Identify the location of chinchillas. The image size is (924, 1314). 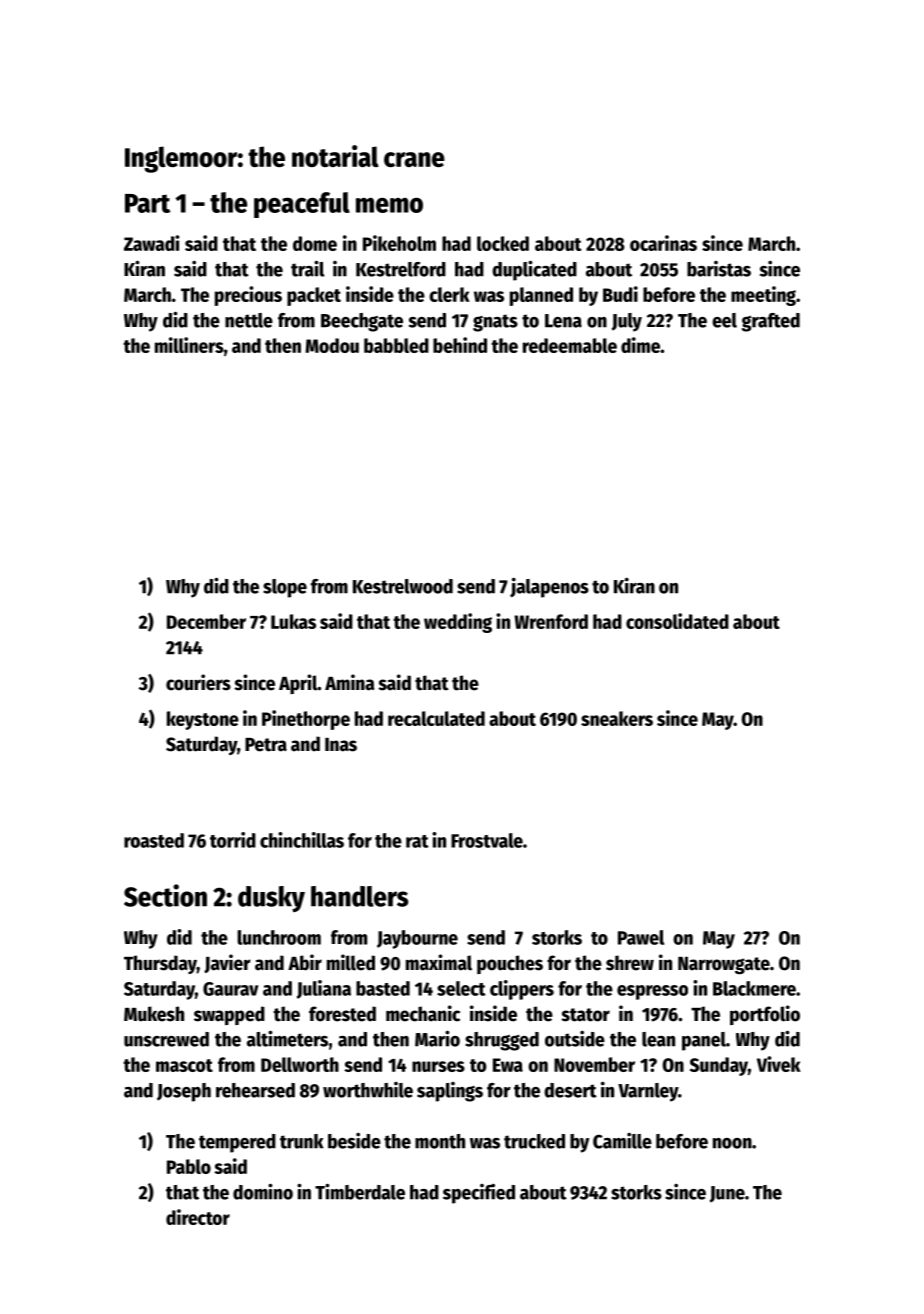
(302, 840).
